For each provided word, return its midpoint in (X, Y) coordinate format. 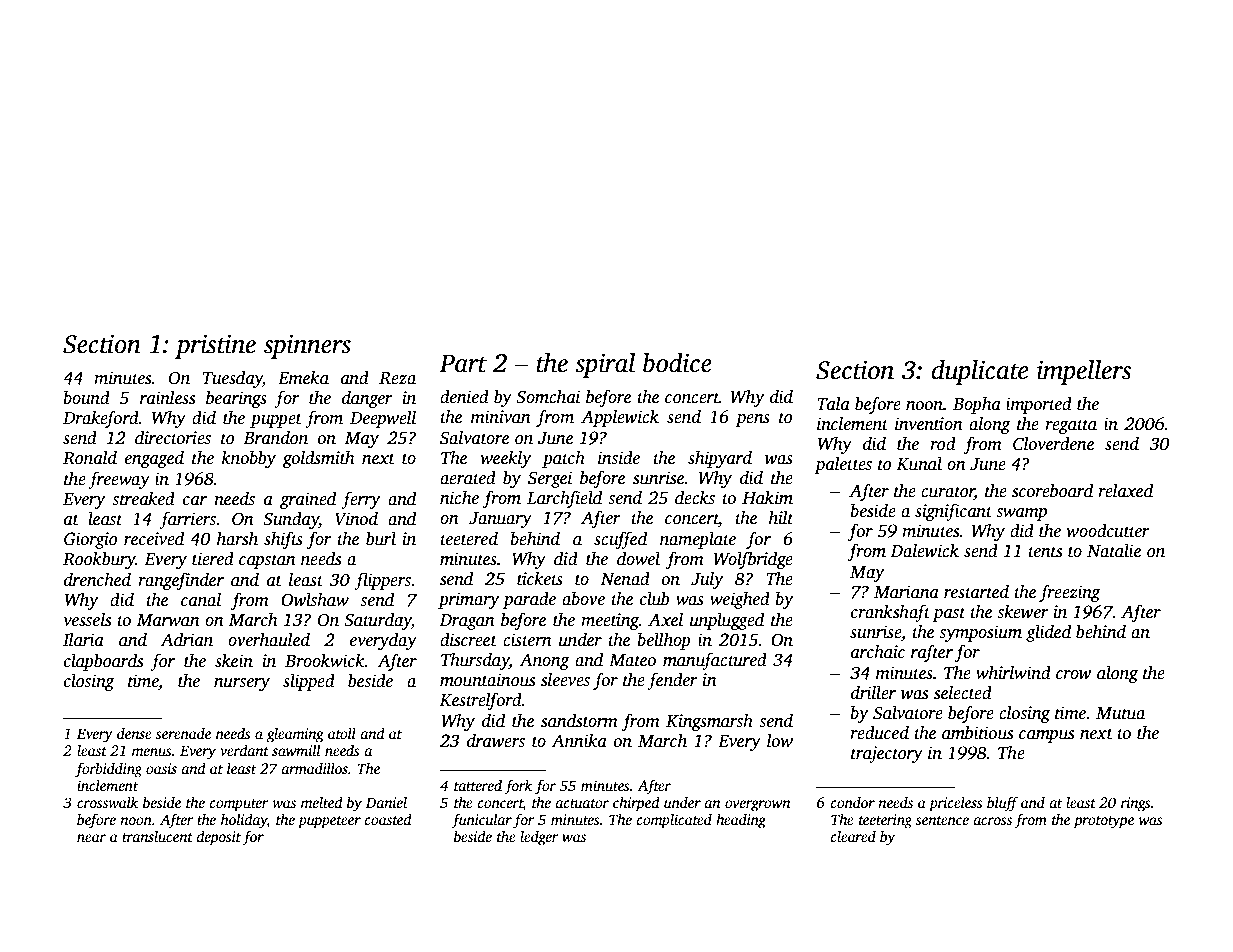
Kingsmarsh (709, 722)
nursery (242, 684)
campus (1046, 736)
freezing (1070, 593)
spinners (307, 347)
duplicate (980, 372)
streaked (143, 499)
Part (463, 363)
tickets (540, 579)
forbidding (108, 770)
